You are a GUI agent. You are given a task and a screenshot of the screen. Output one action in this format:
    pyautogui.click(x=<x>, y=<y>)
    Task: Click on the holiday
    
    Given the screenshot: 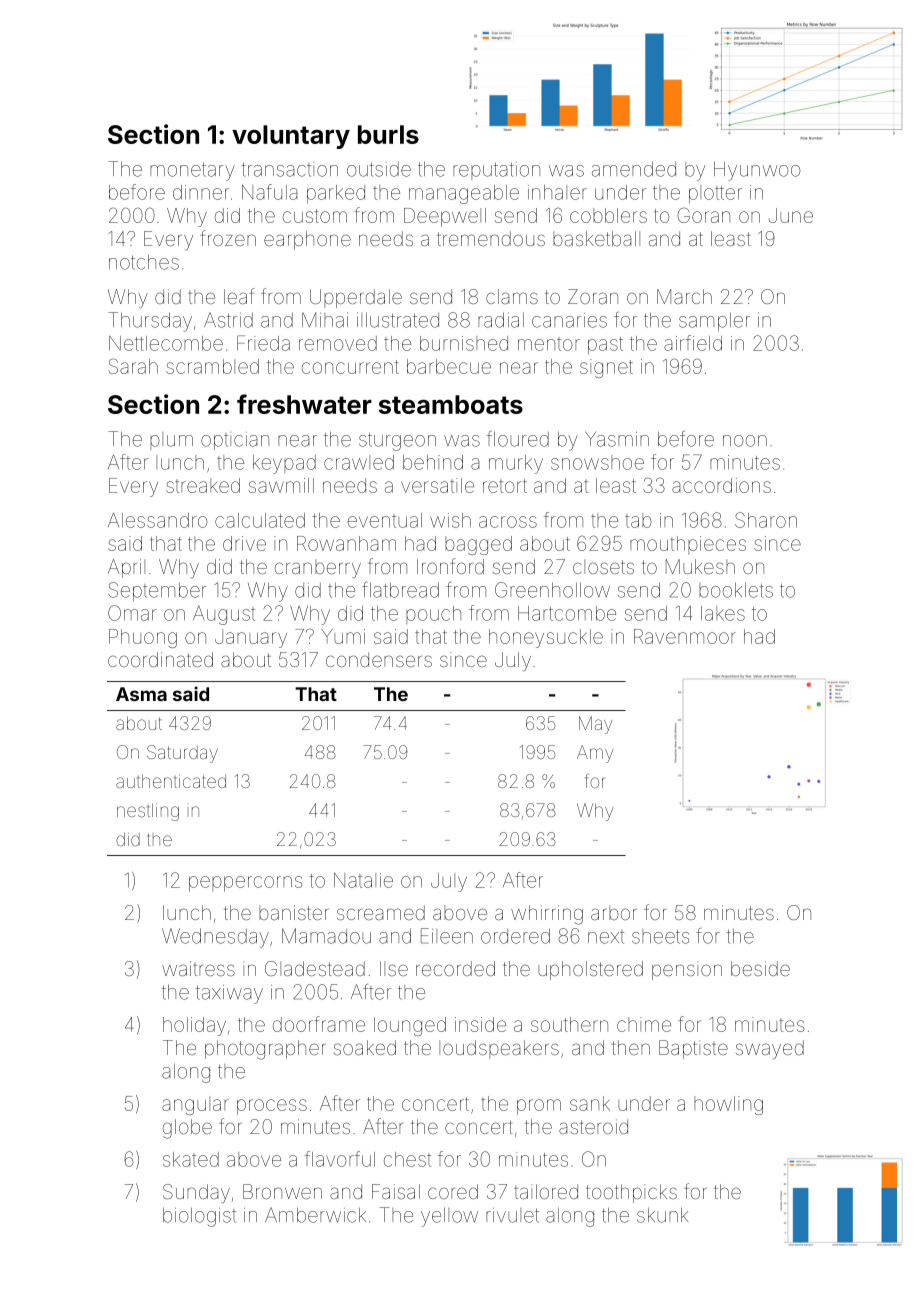 What is the action you would take?
    pyautogui.click(x=194, y=1026)
